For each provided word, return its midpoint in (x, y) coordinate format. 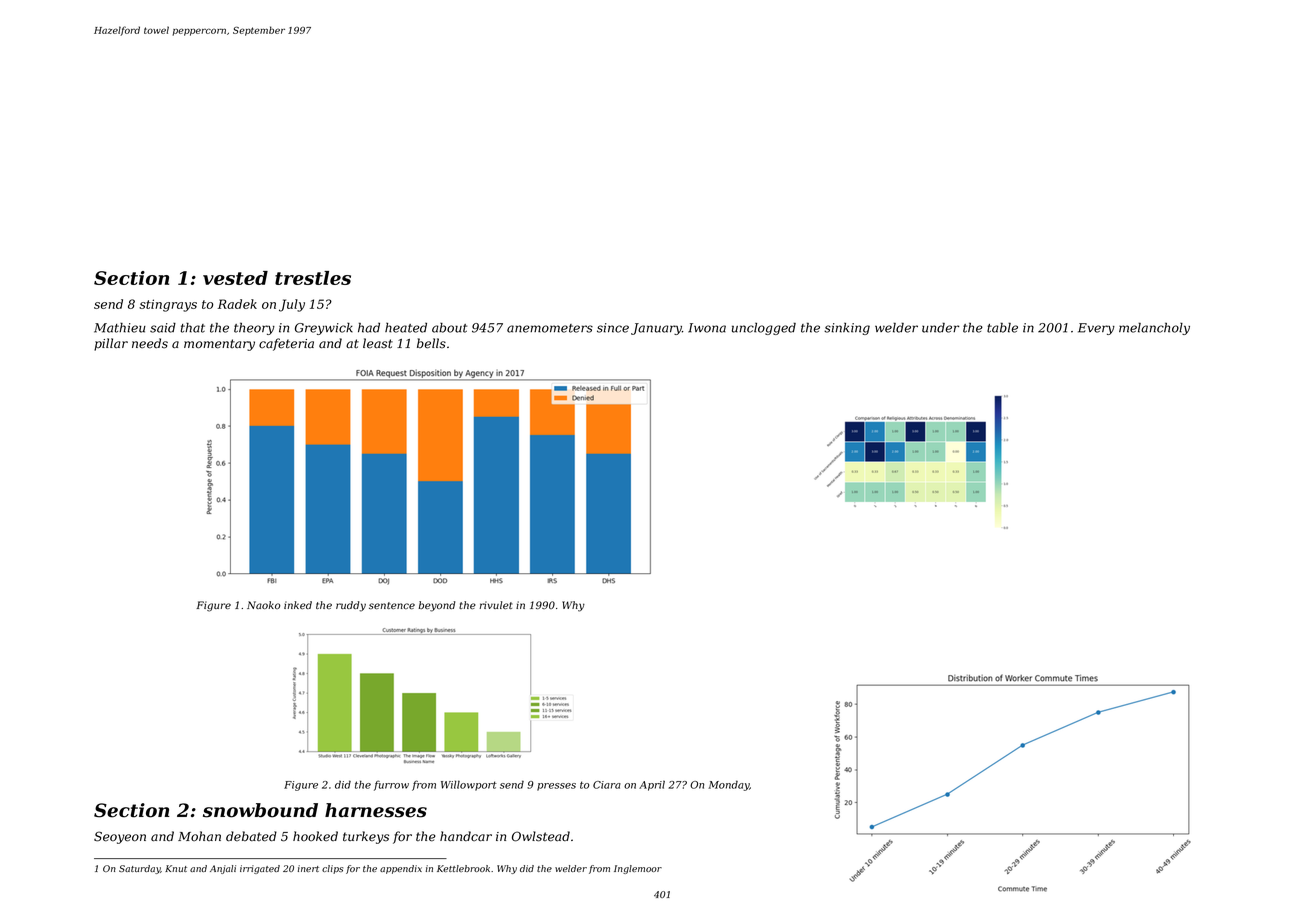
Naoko (264, 605)
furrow (391, 785)
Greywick (324, 329)
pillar (111, 344)
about (449, 328)
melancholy (1154, 328)
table (1002, 327)
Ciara (607, 785)
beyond (437, 606)
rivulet (496, 605)
